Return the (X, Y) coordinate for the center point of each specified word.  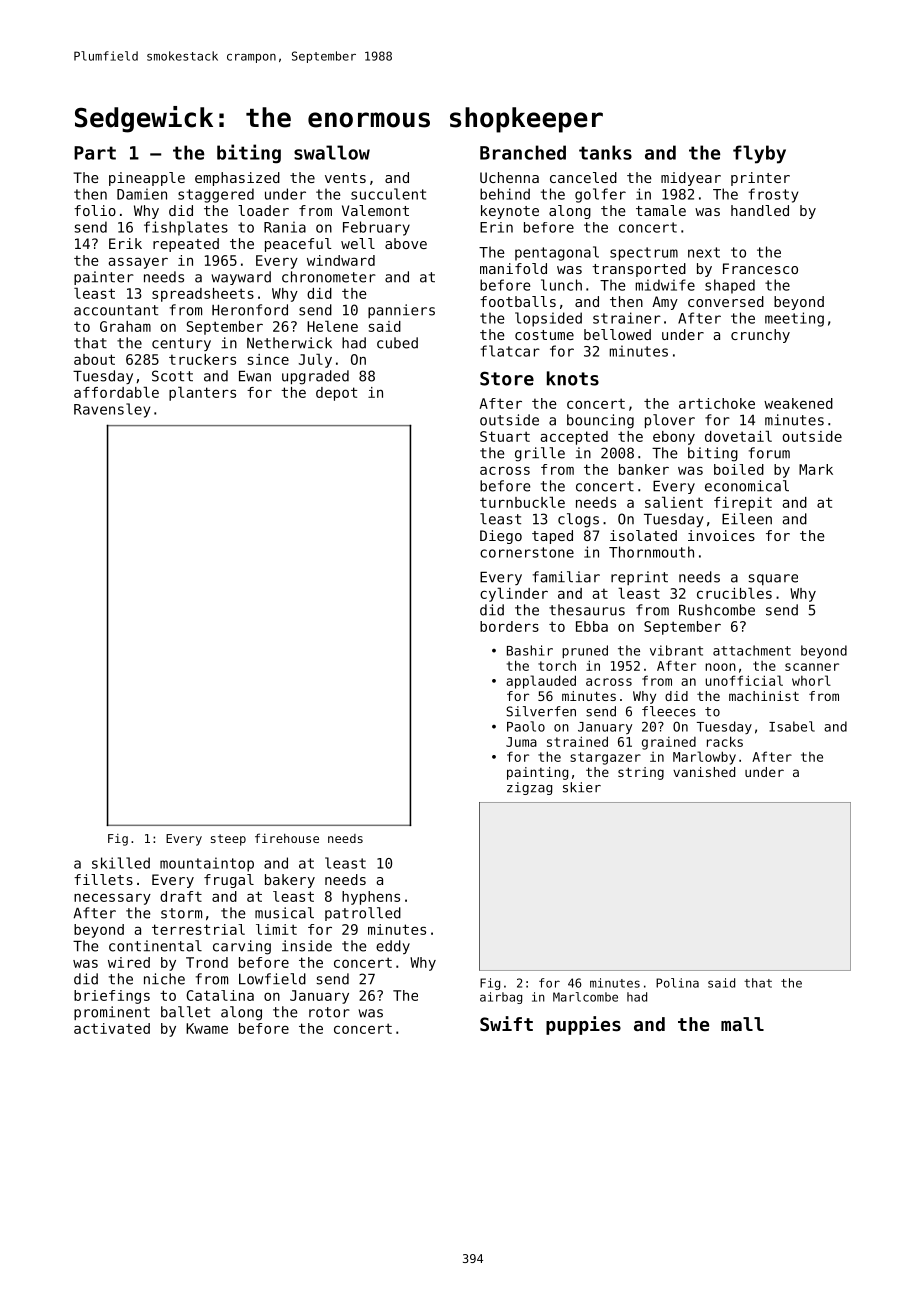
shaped (730, 286)
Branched (523, 152)
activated (112, 1028)
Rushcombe (717, 610)
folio (95, 210)
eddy (393, 947)
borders (509, 626)
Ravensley (112, 410)
